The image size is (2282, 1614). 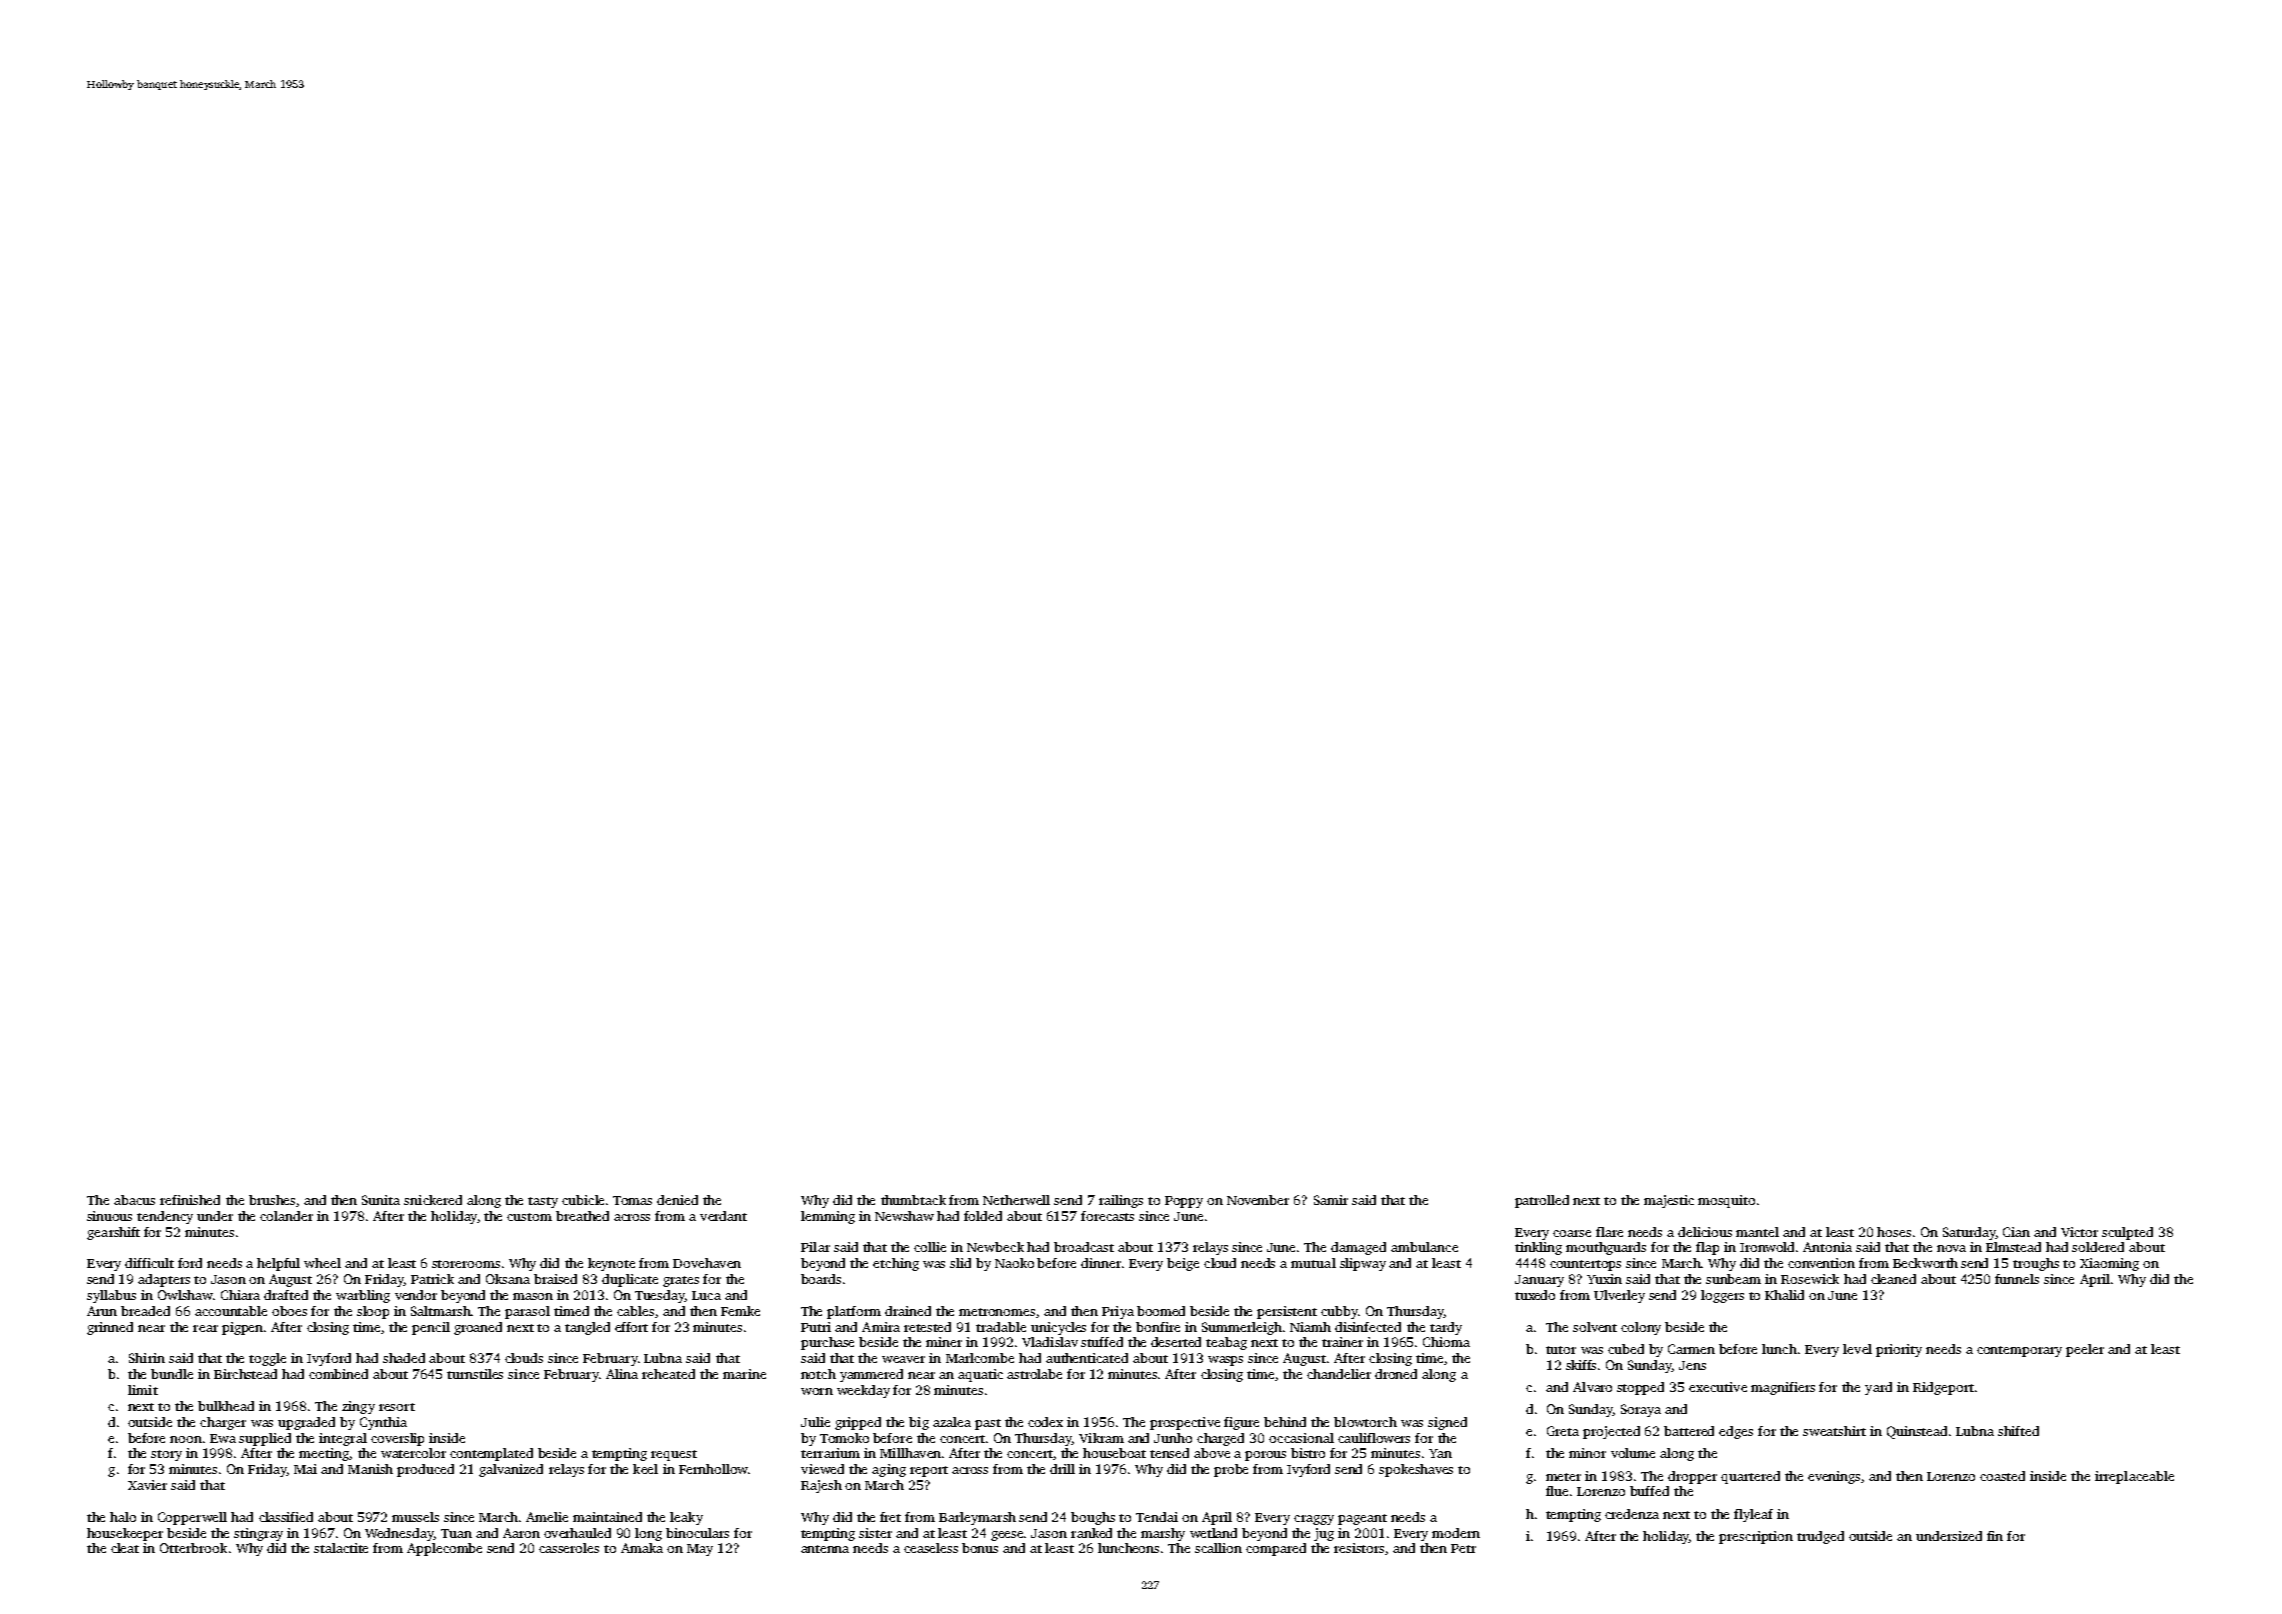 I want to click on May, so click(x=700, y=1550).
